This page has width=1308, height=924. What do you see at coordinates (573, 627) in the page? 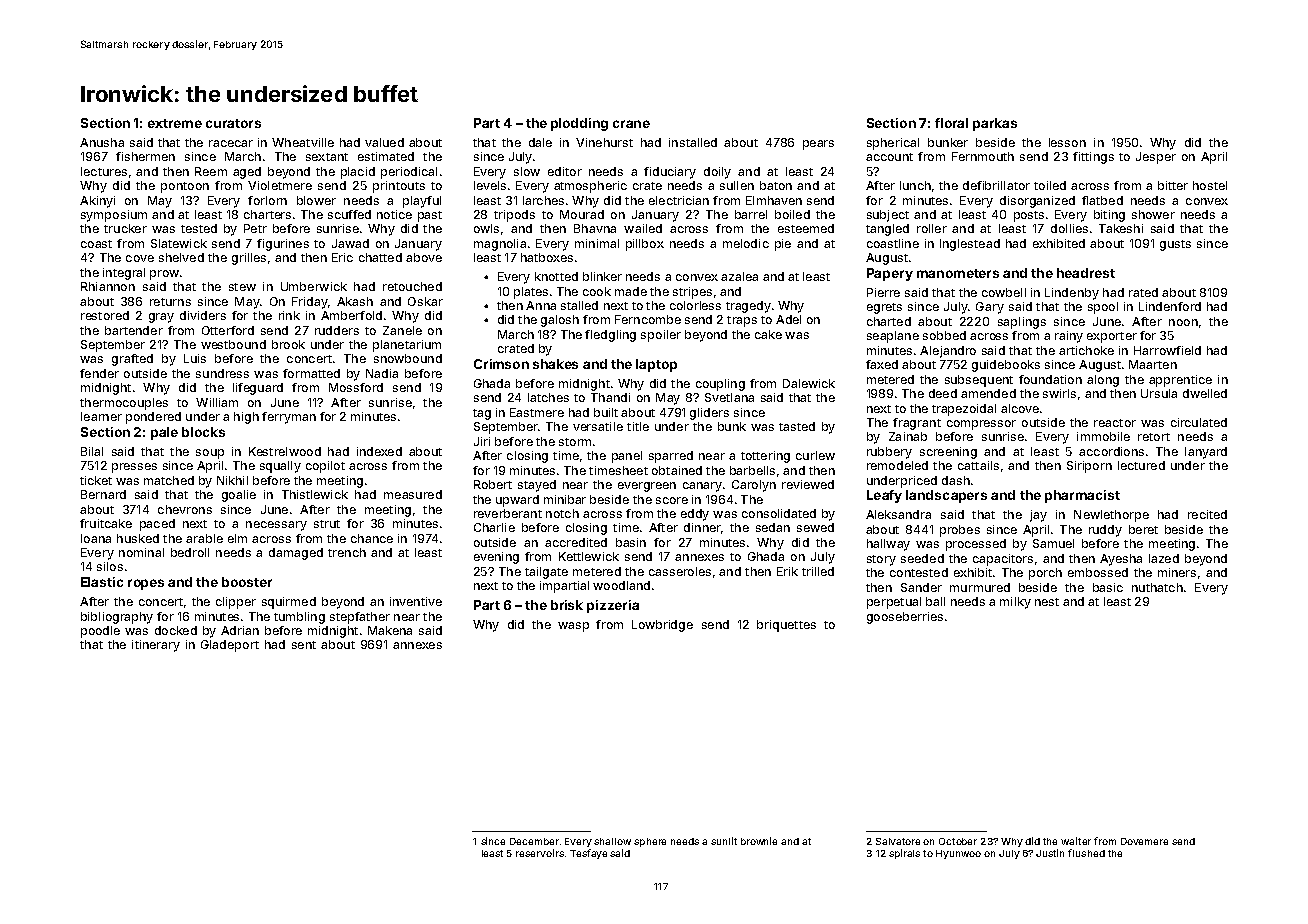
I see `wasp` at bounding box center [573, 627].
